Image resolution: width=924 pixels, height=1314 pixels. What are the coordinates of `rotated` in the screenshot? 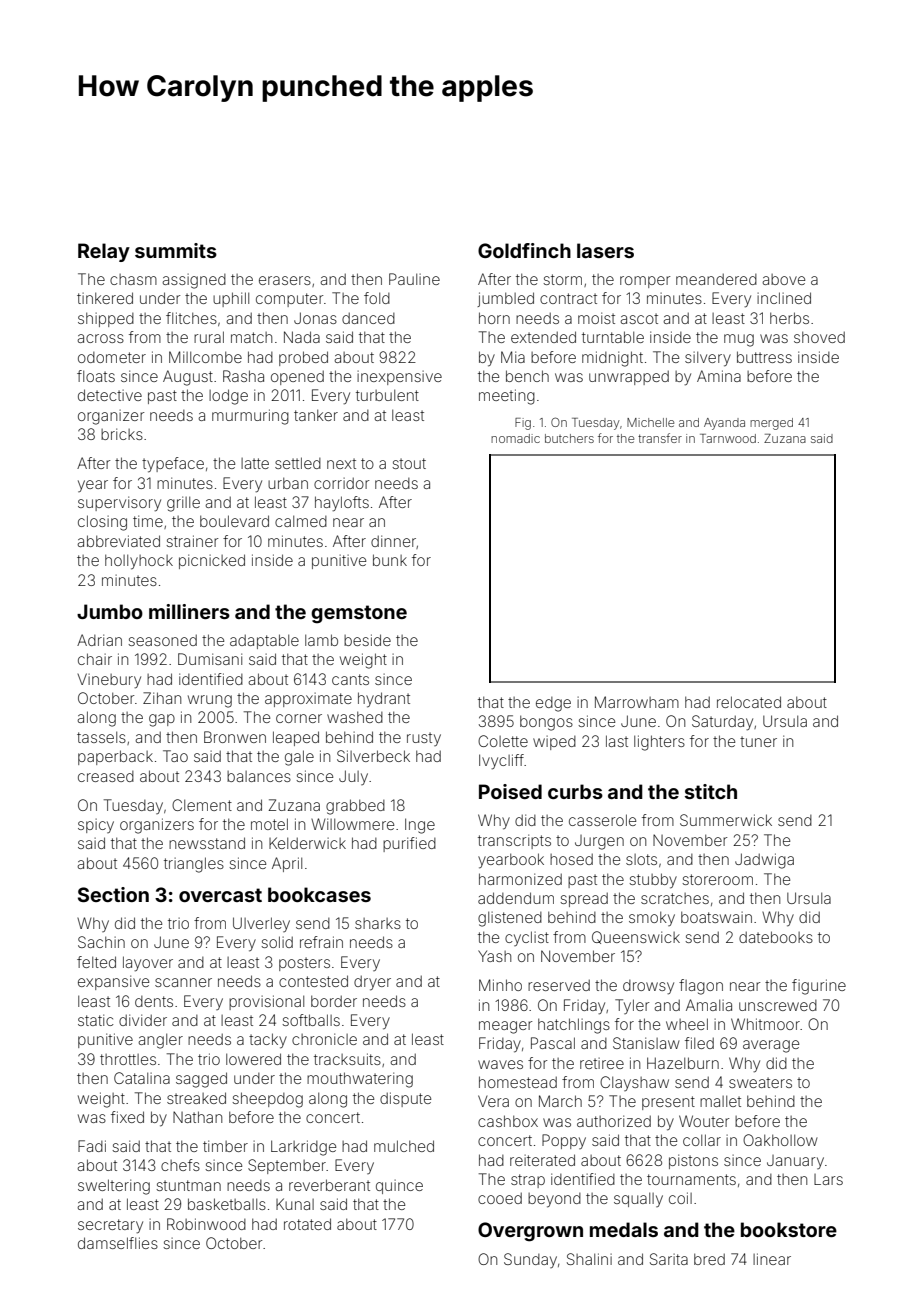 It's located at (307, 1224).
